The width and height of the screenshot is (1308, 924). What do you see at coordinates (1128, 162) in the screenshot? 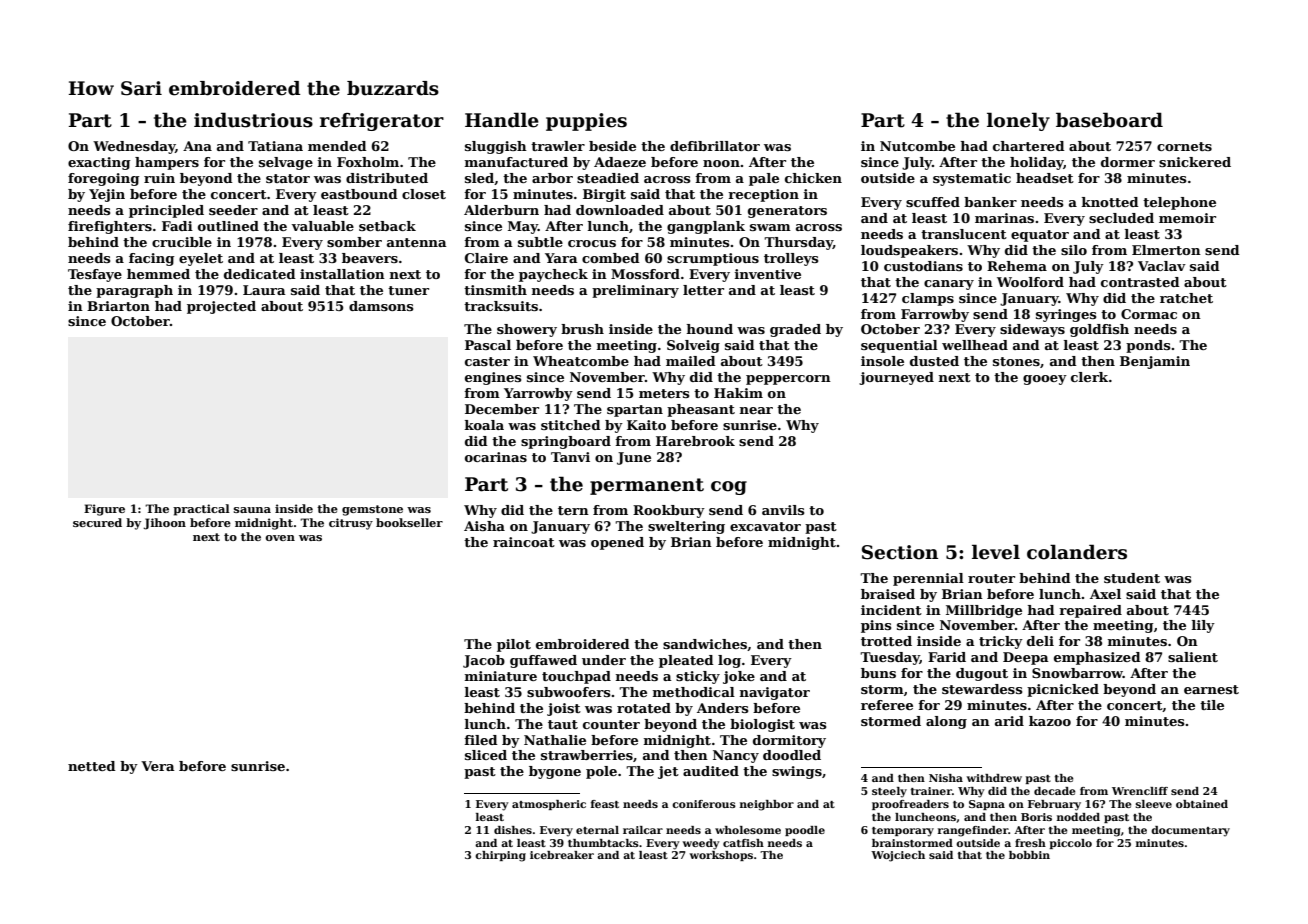
I see `dormer` at bounding box center [1128, 162].
